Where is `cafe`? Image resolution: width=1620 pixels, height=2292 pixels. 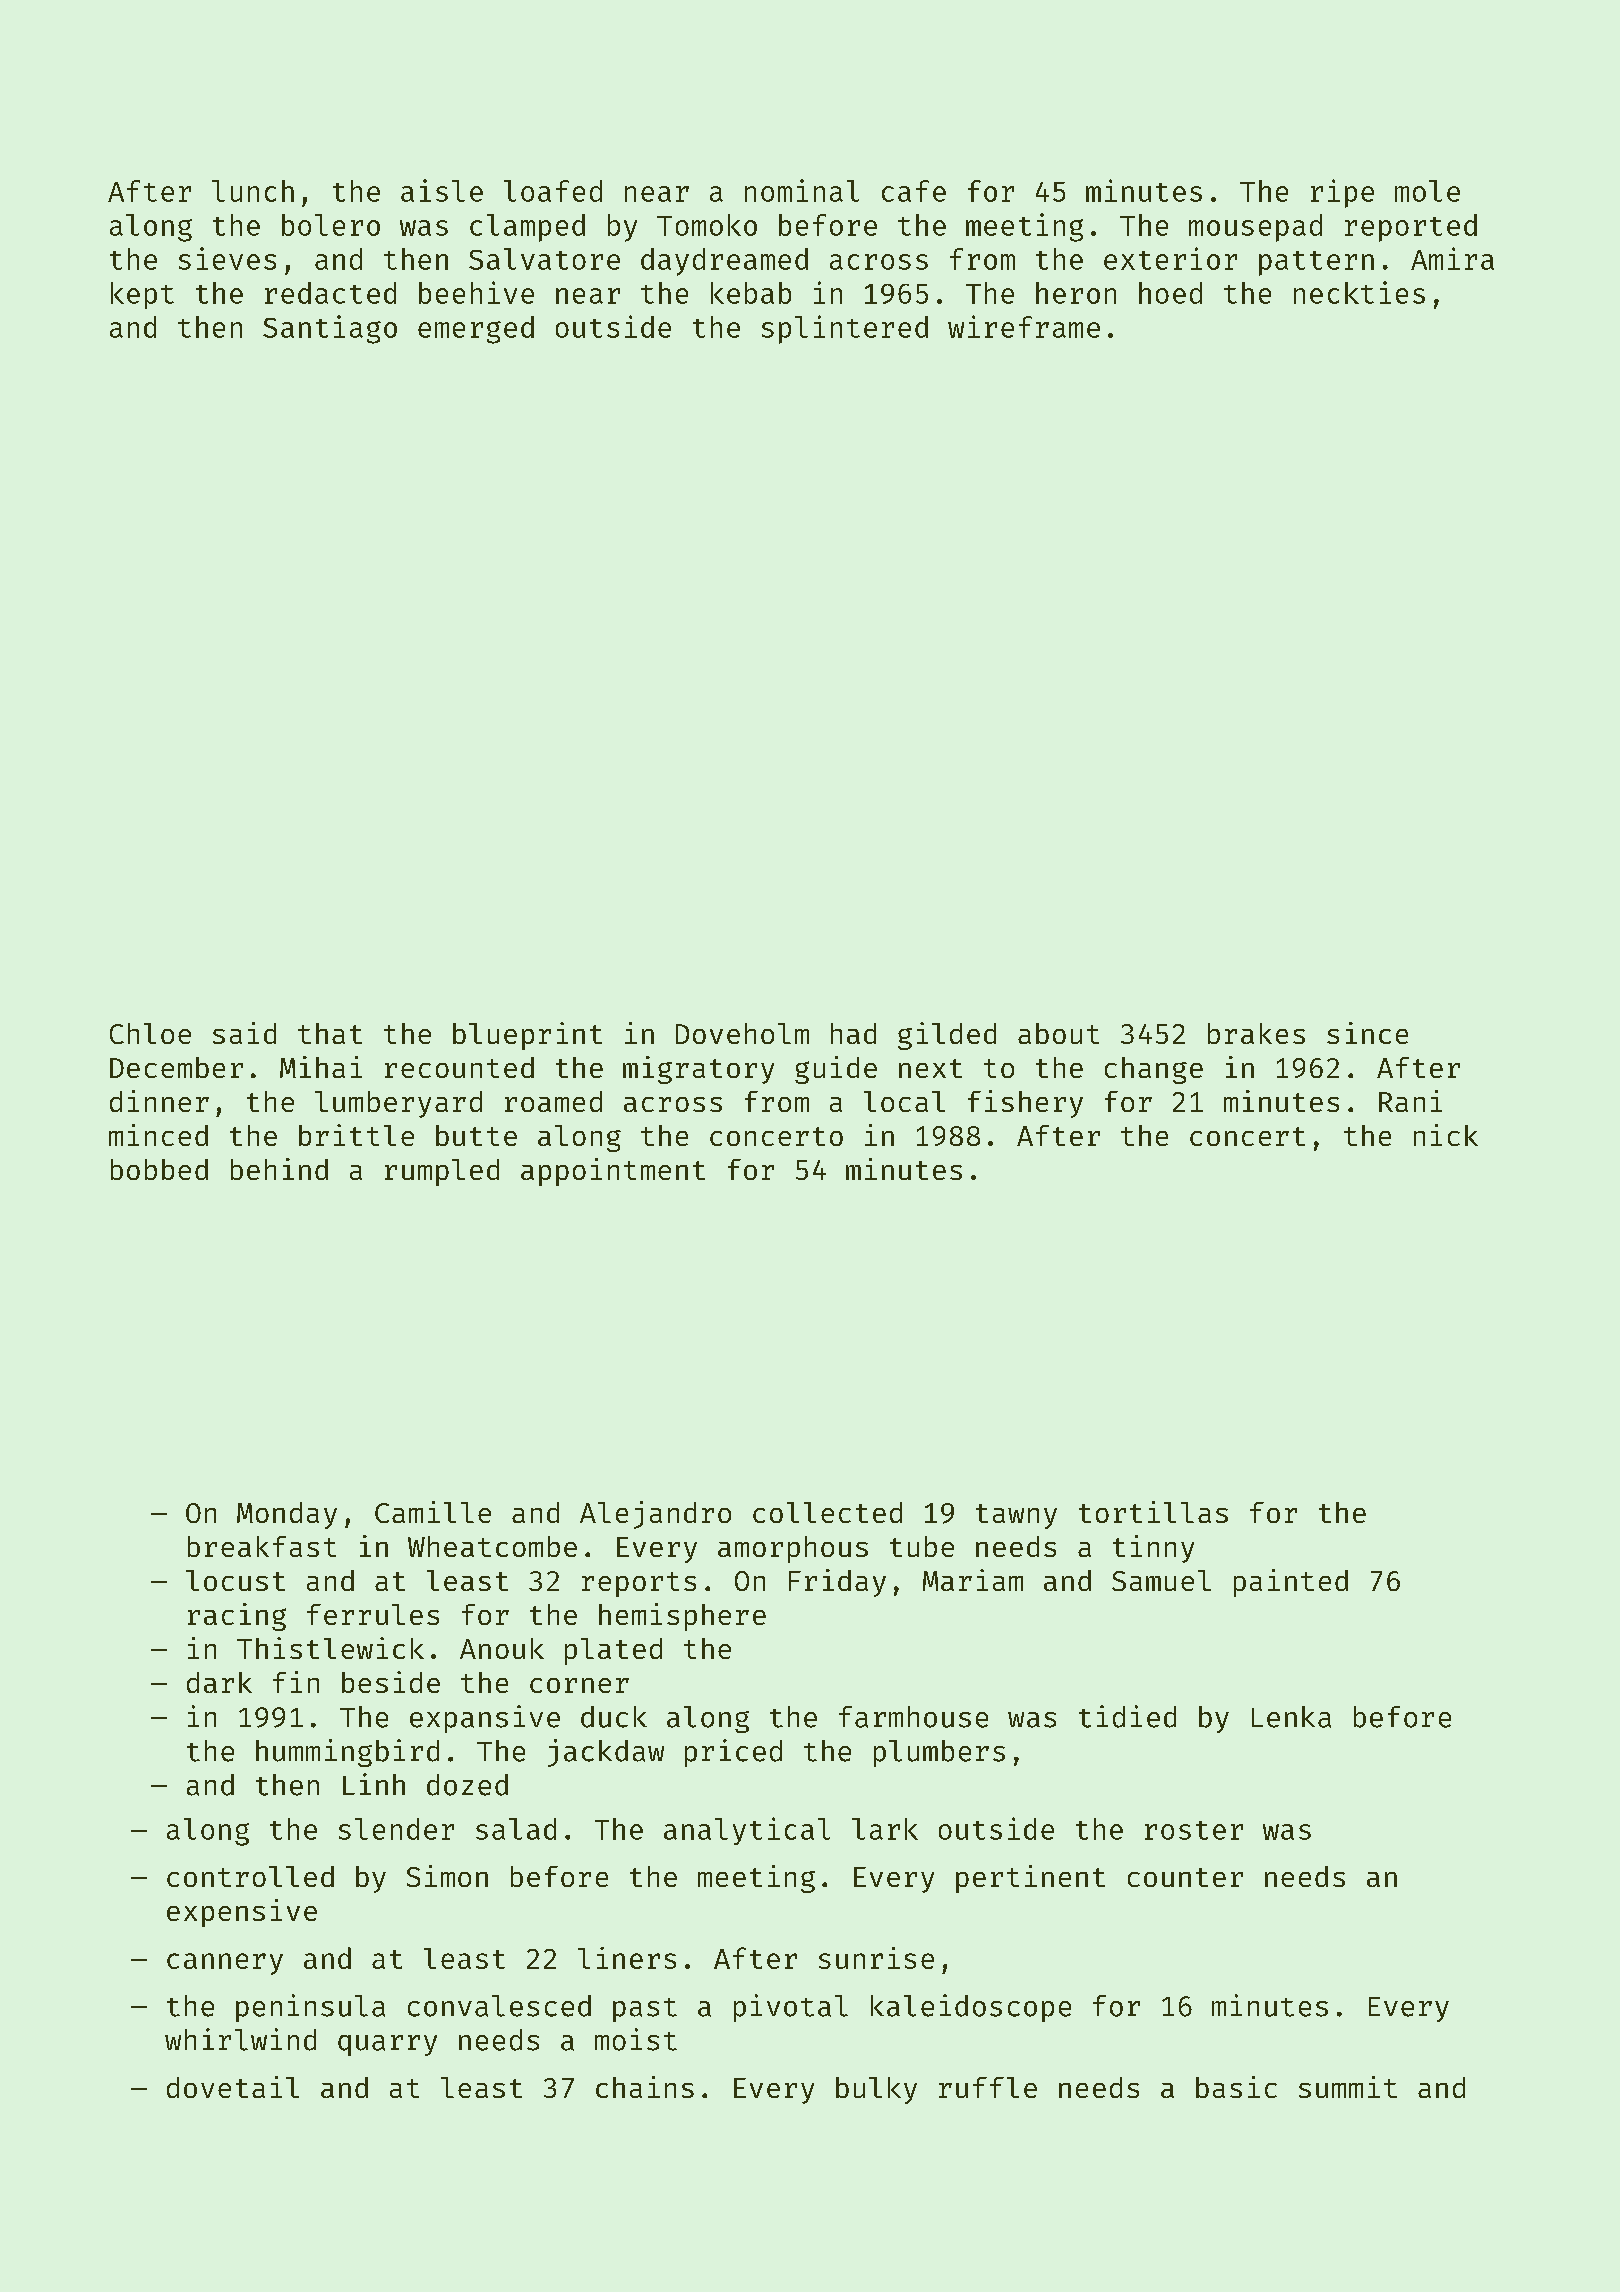 cafe is located at coordinates (914, 191).
